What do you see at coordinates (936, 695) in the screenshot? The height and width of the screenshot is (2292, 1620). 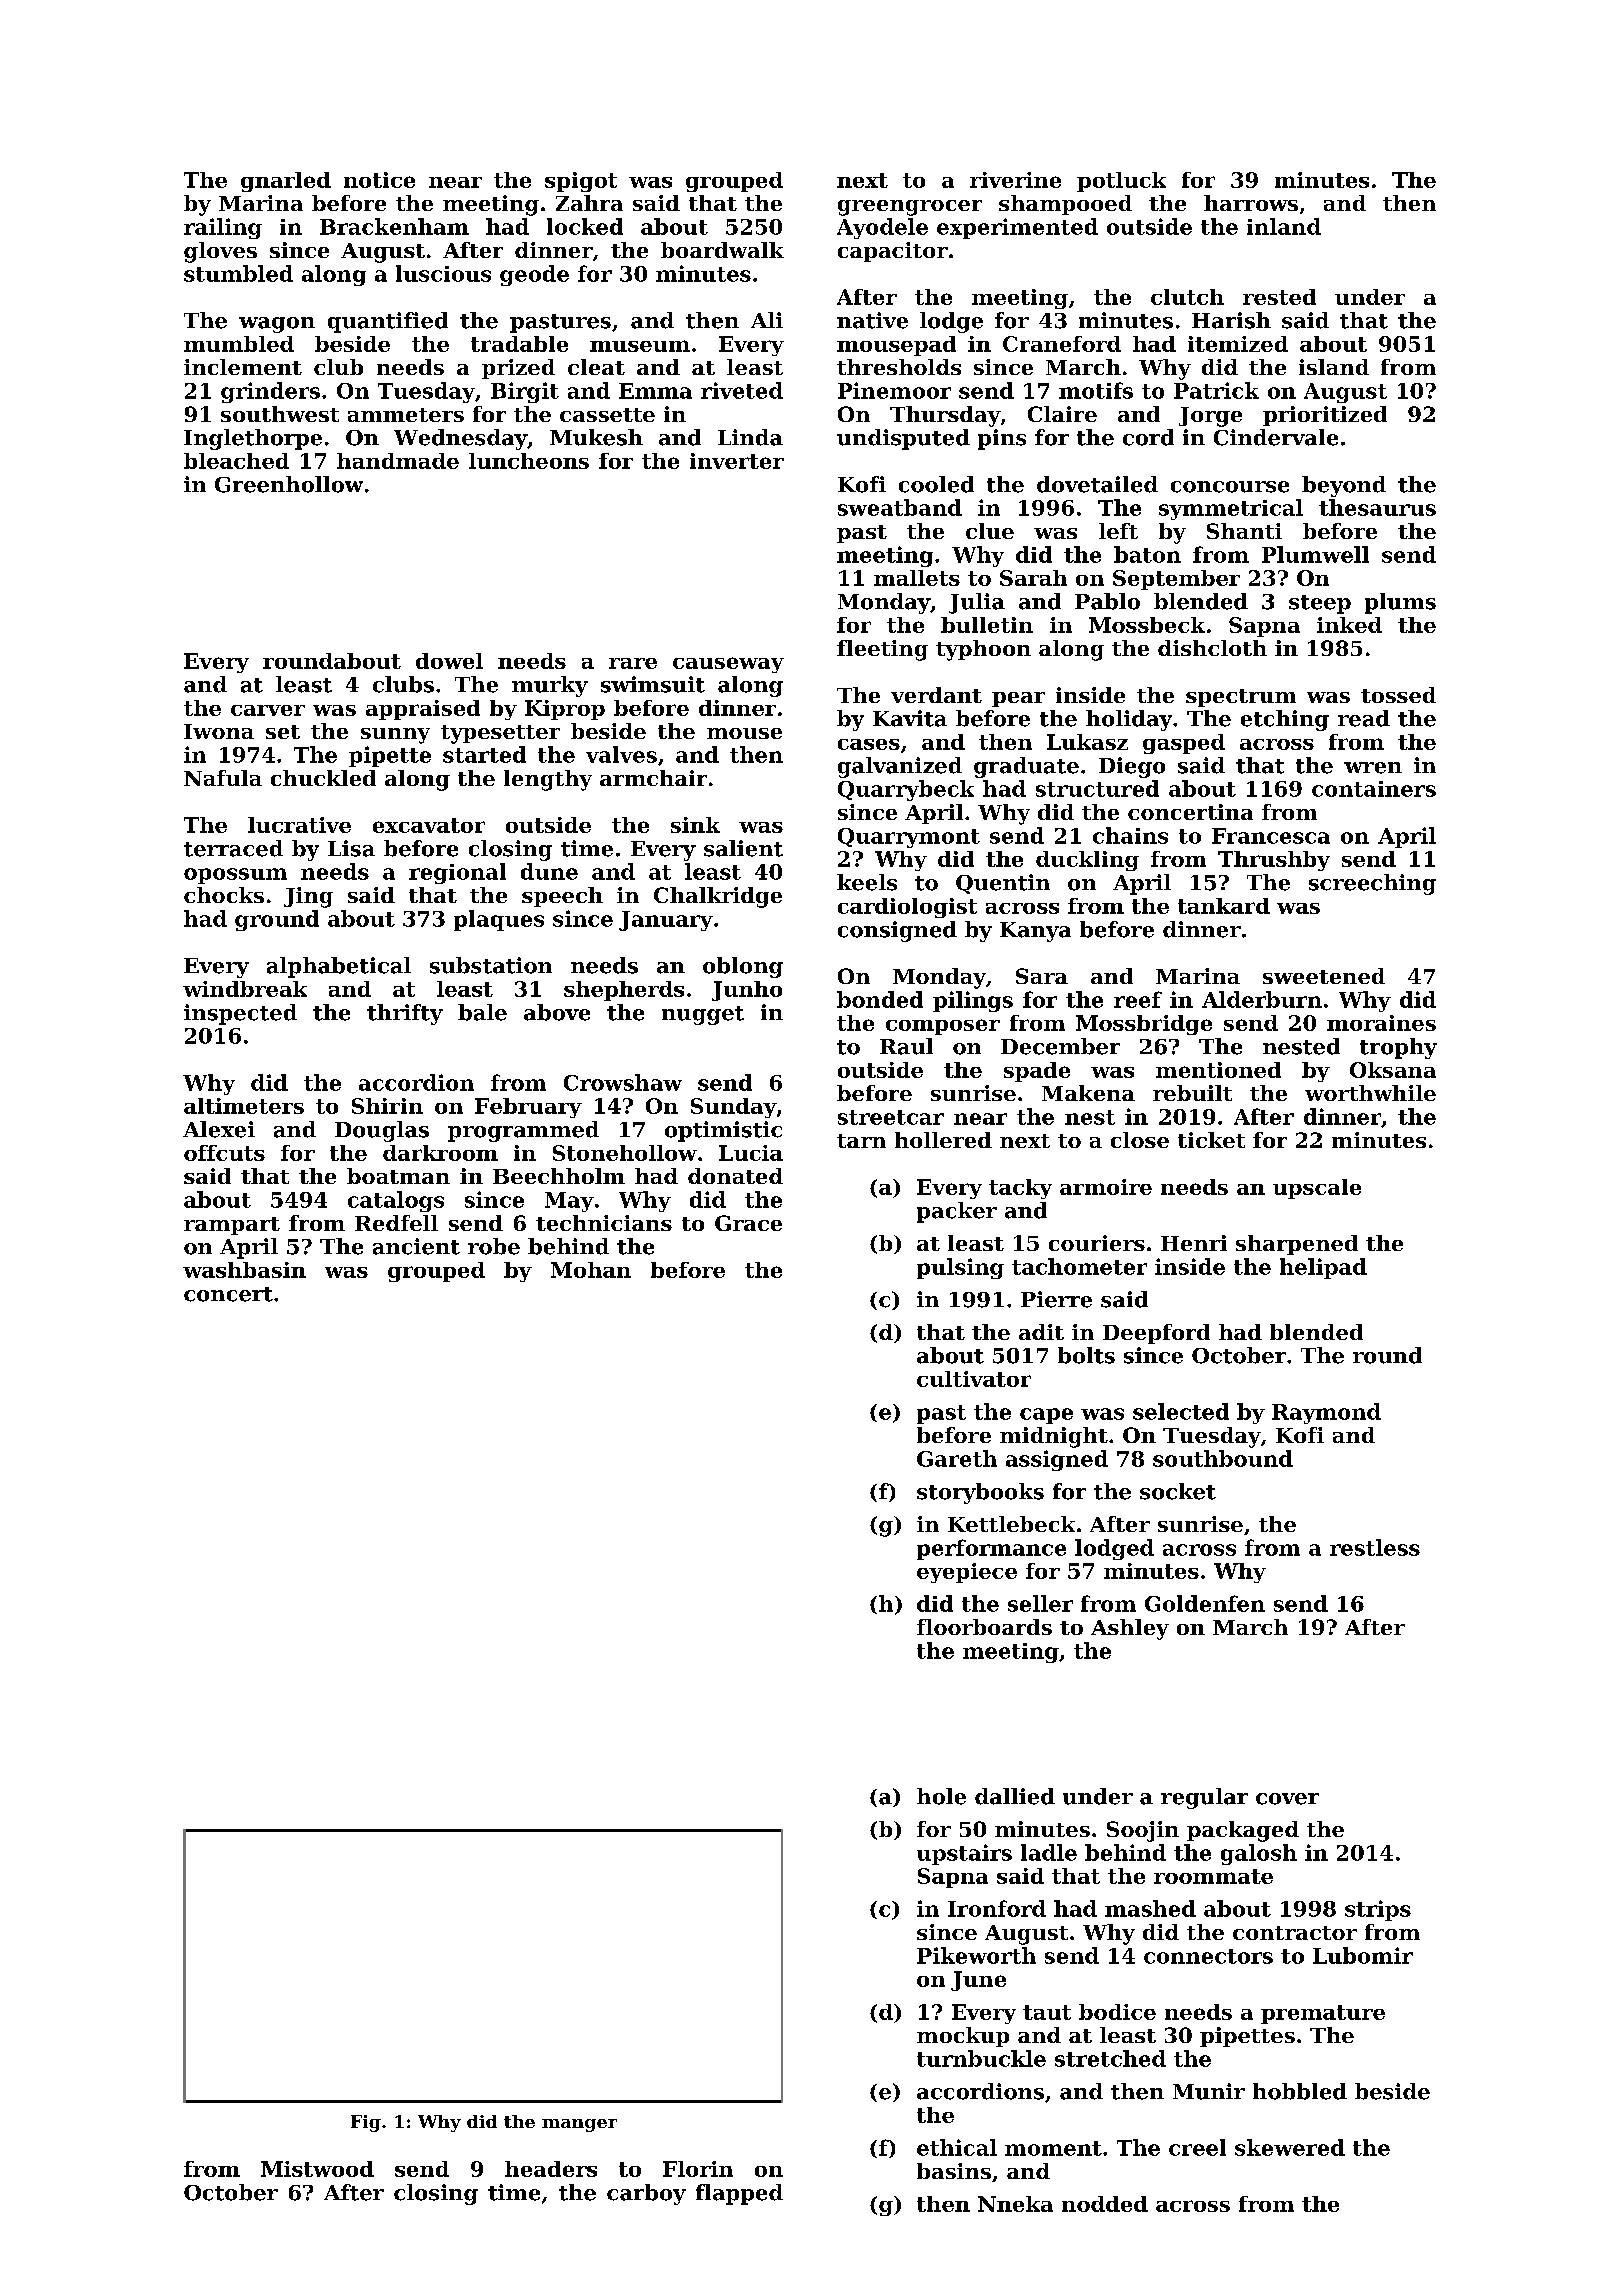 I see `verdant` at bounding box center [936, 695].
